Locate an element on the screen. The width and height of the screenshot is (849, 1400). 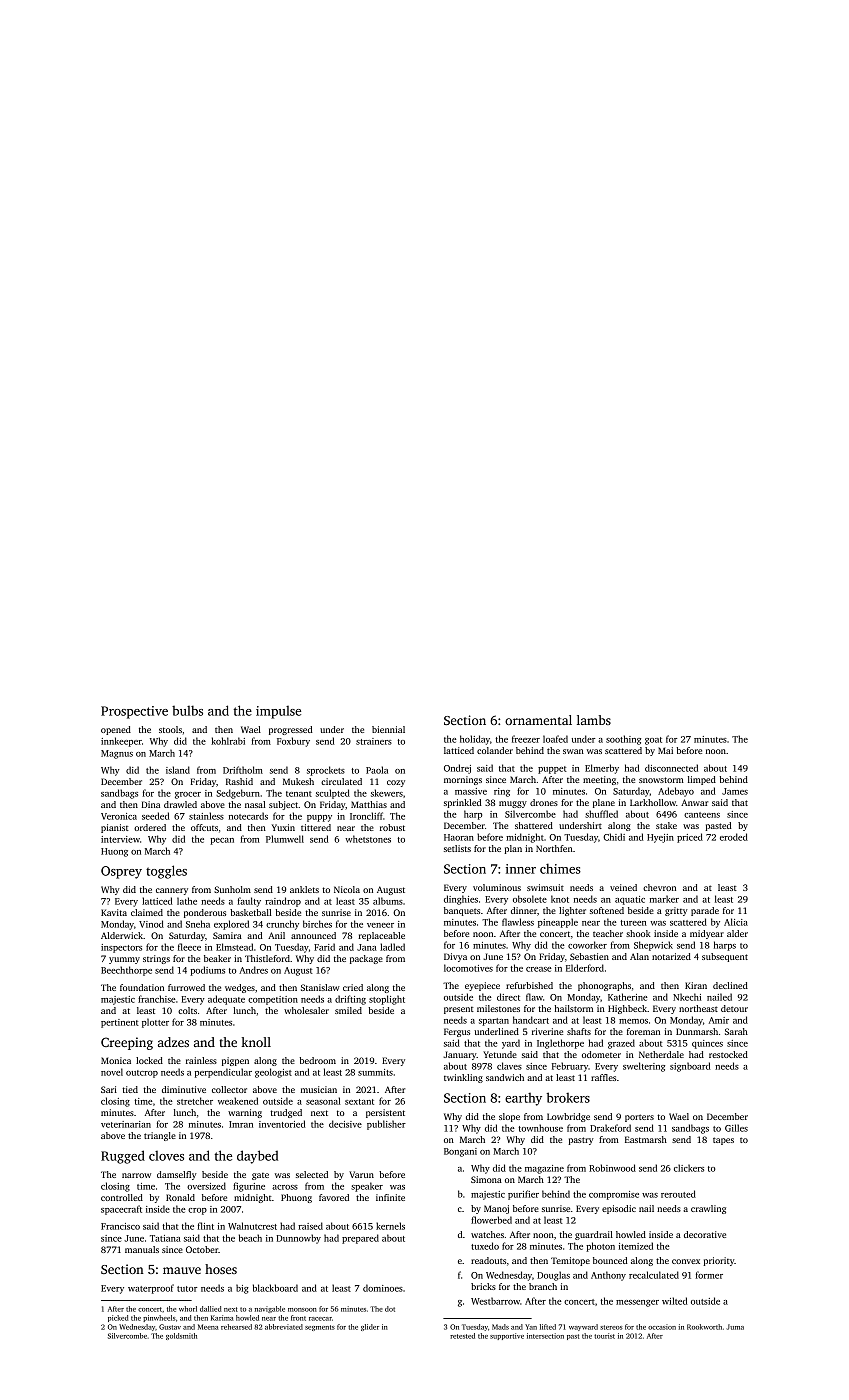
January is located at coordinates (460, 1055).
